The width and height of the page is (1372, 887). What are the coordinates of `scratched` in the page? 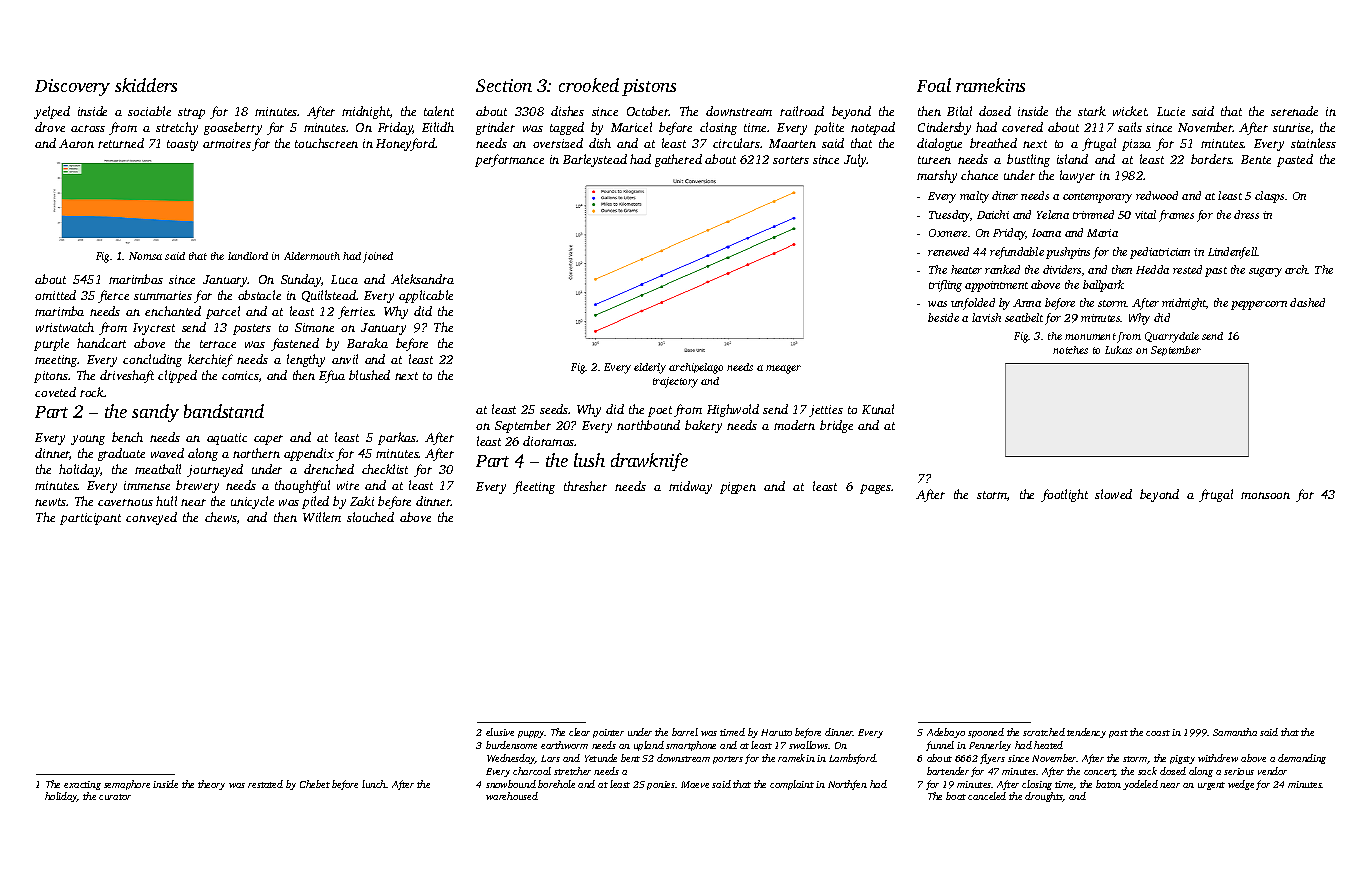 It's located at (1044, 732).
